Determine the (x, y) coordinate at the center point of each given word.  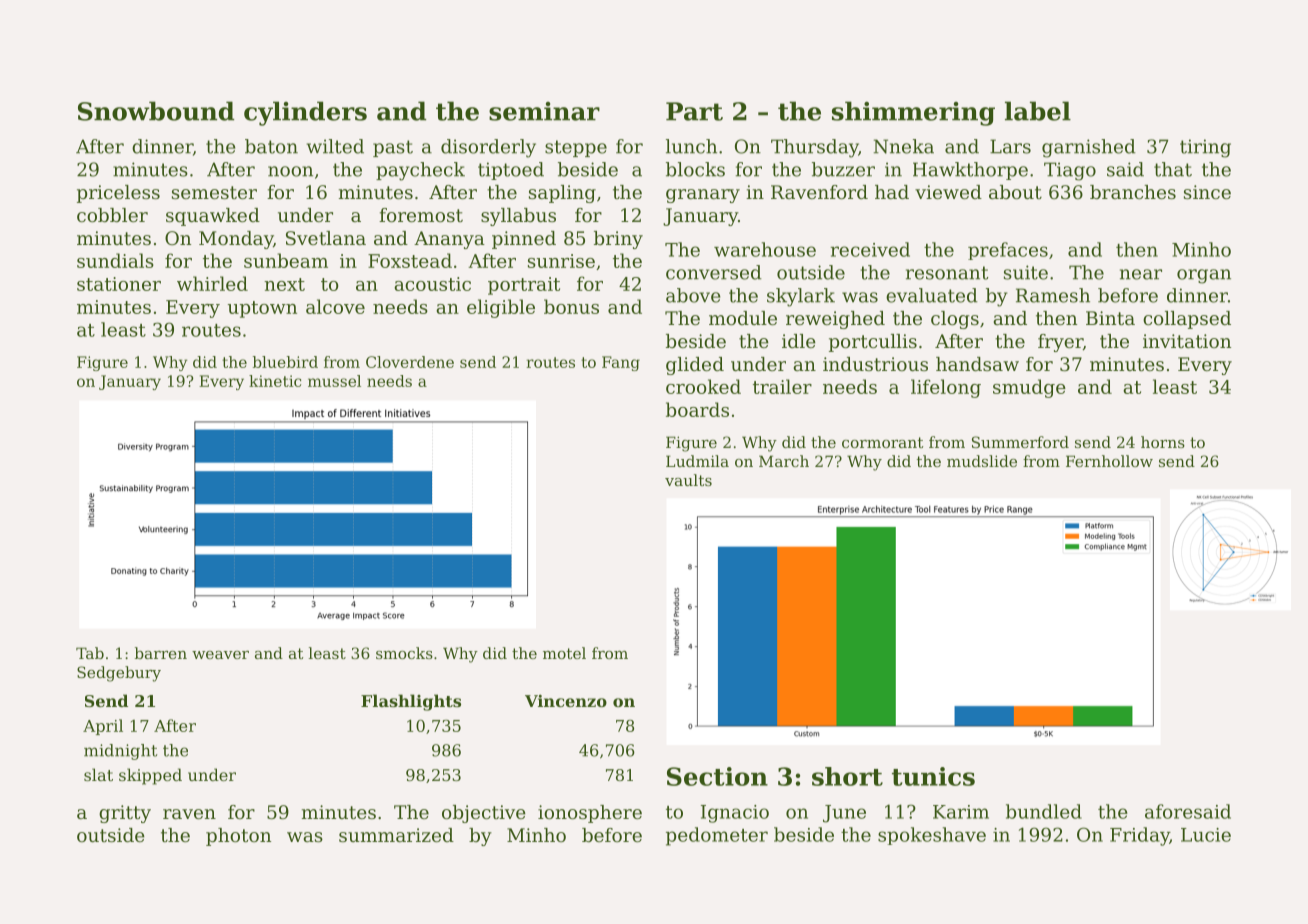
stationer (119, 284)
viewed (948, 192)
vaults (688, 480)
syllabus (518, 217)
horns (1163, 442)
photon (238, 837)
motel (564, 653)
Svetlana (326, 238)
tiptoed (511, 171)
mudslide (982, 461)
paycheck (420, 171)
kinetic (275, 381)
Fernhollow (1109, 461)
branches (1133, 192)
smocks (404, 653)
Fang (621, 363)
